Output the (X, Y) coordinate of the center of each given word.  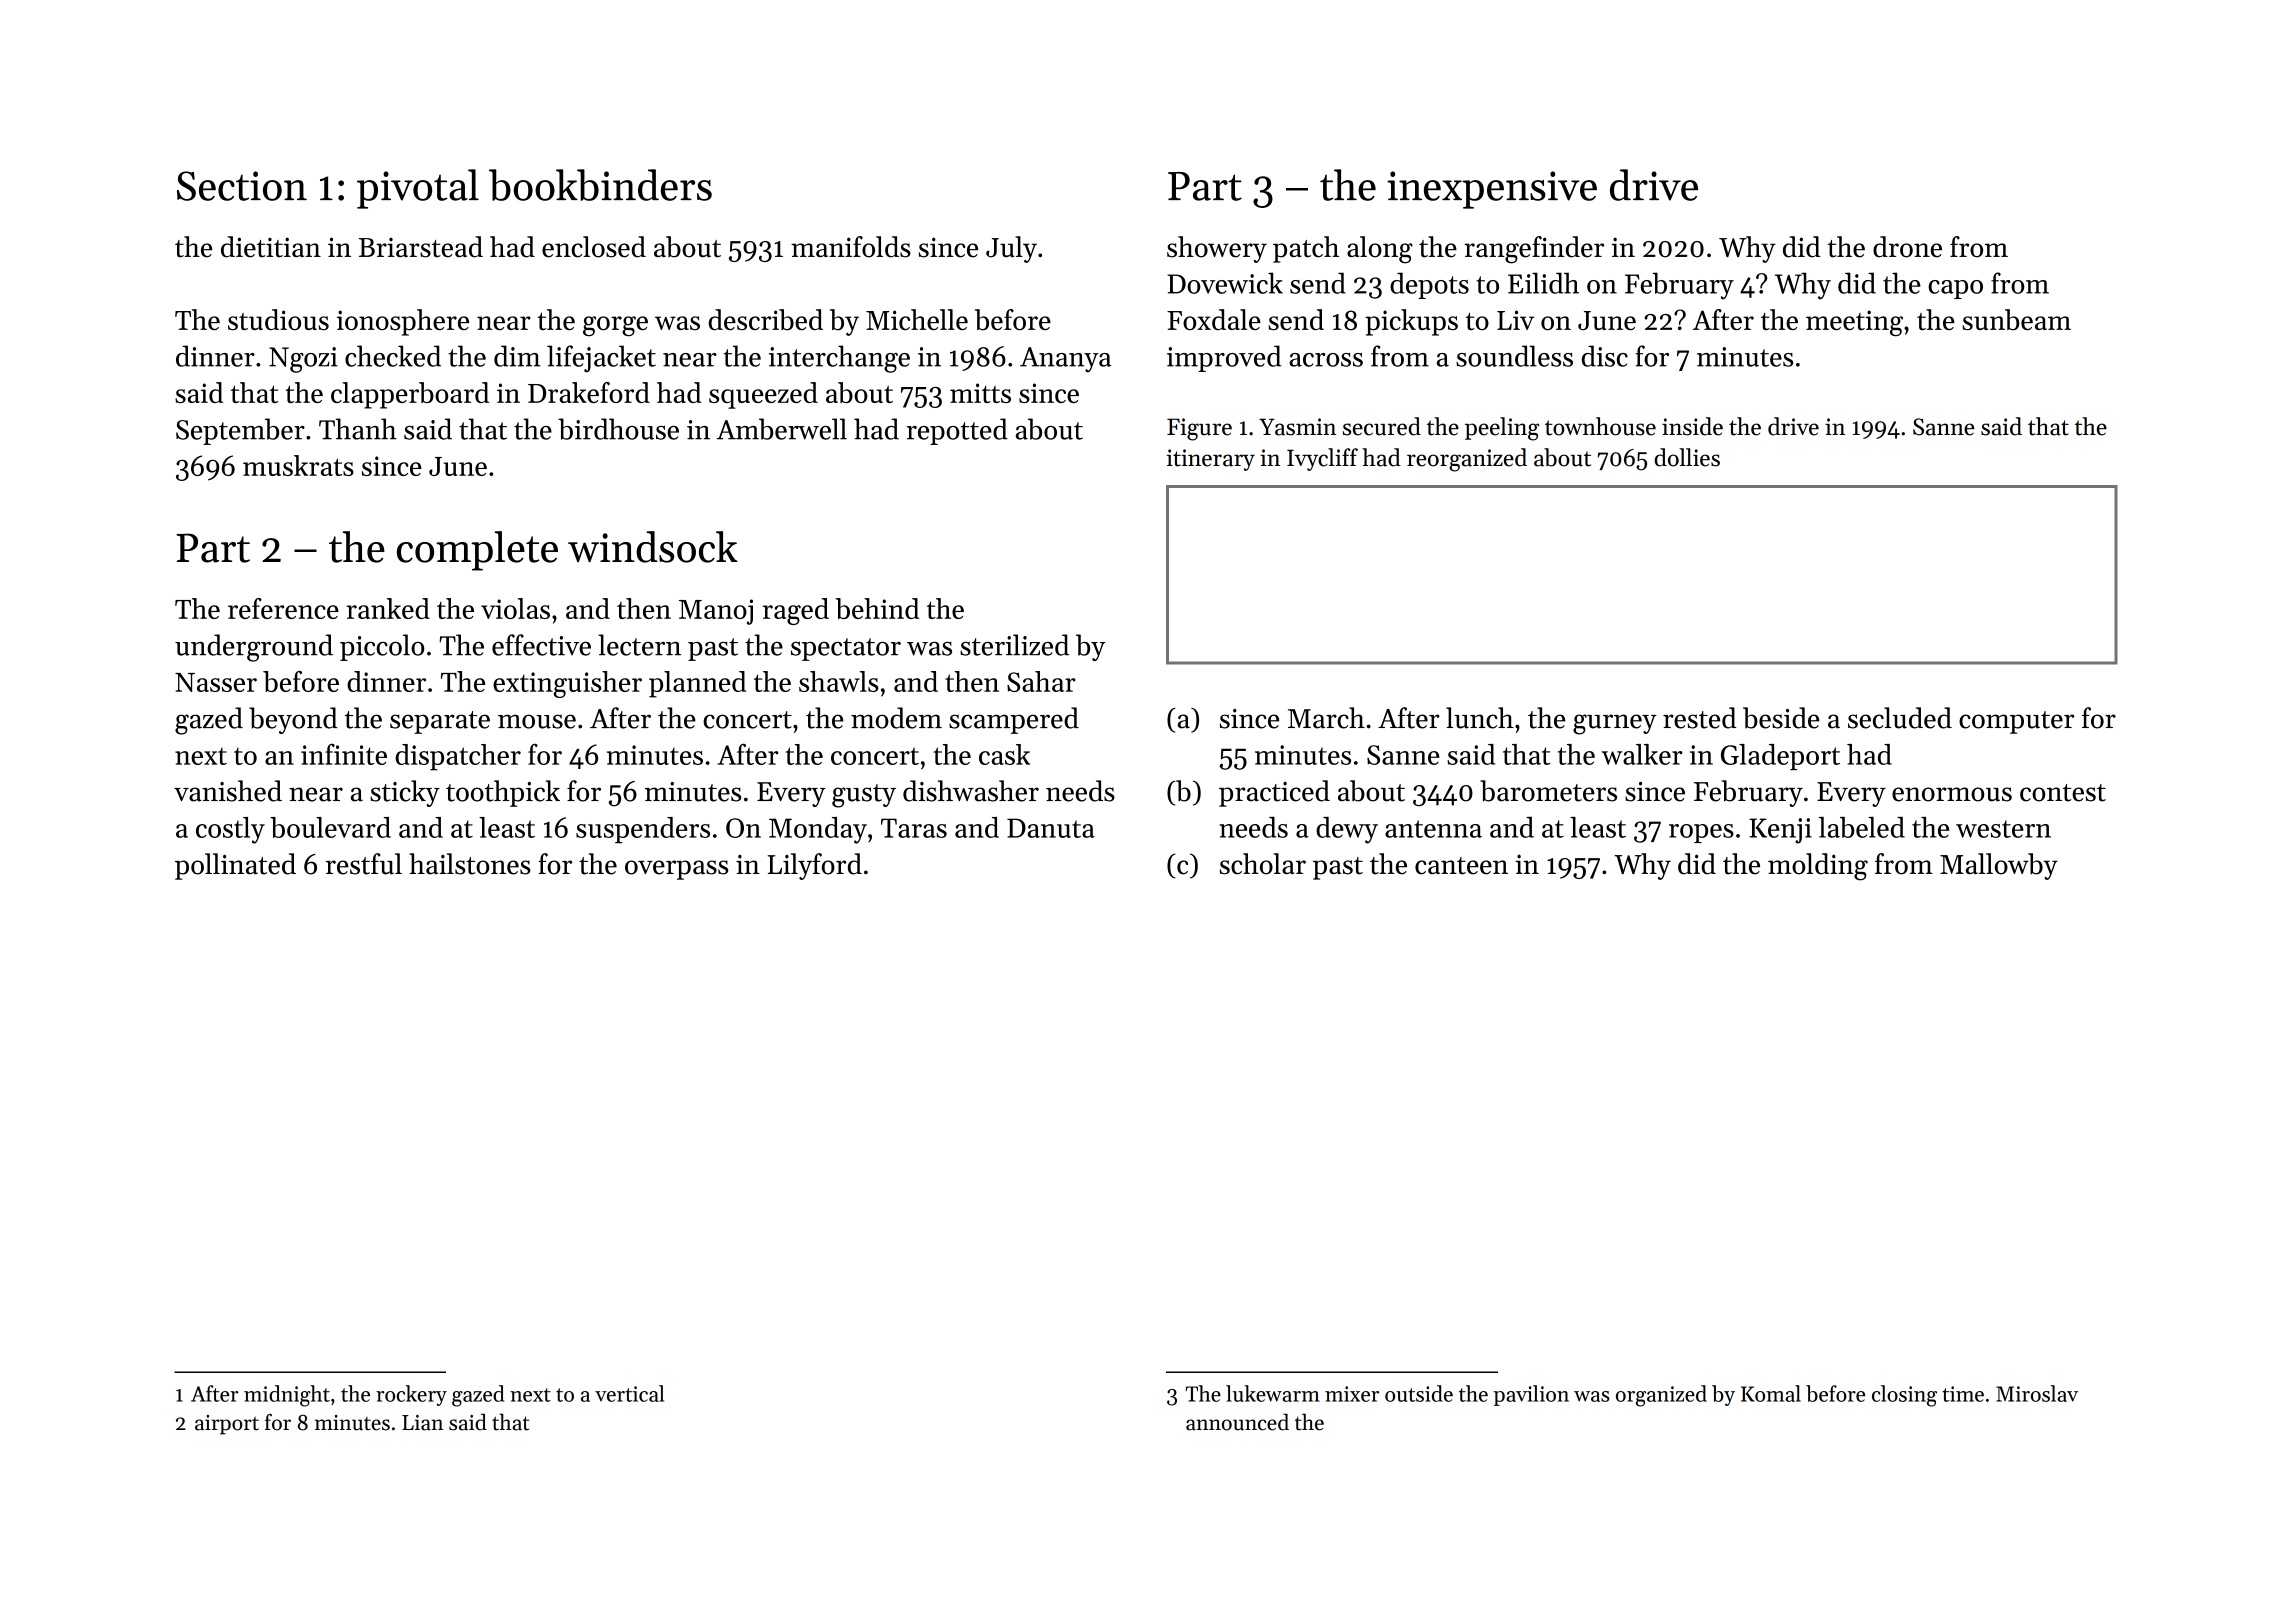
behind (877, 608)
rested (1699, 718)
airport (227, 1425)
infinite (344, 754)
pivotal (418, 189)
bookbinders (600, 185)
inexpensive (1492, 190)
